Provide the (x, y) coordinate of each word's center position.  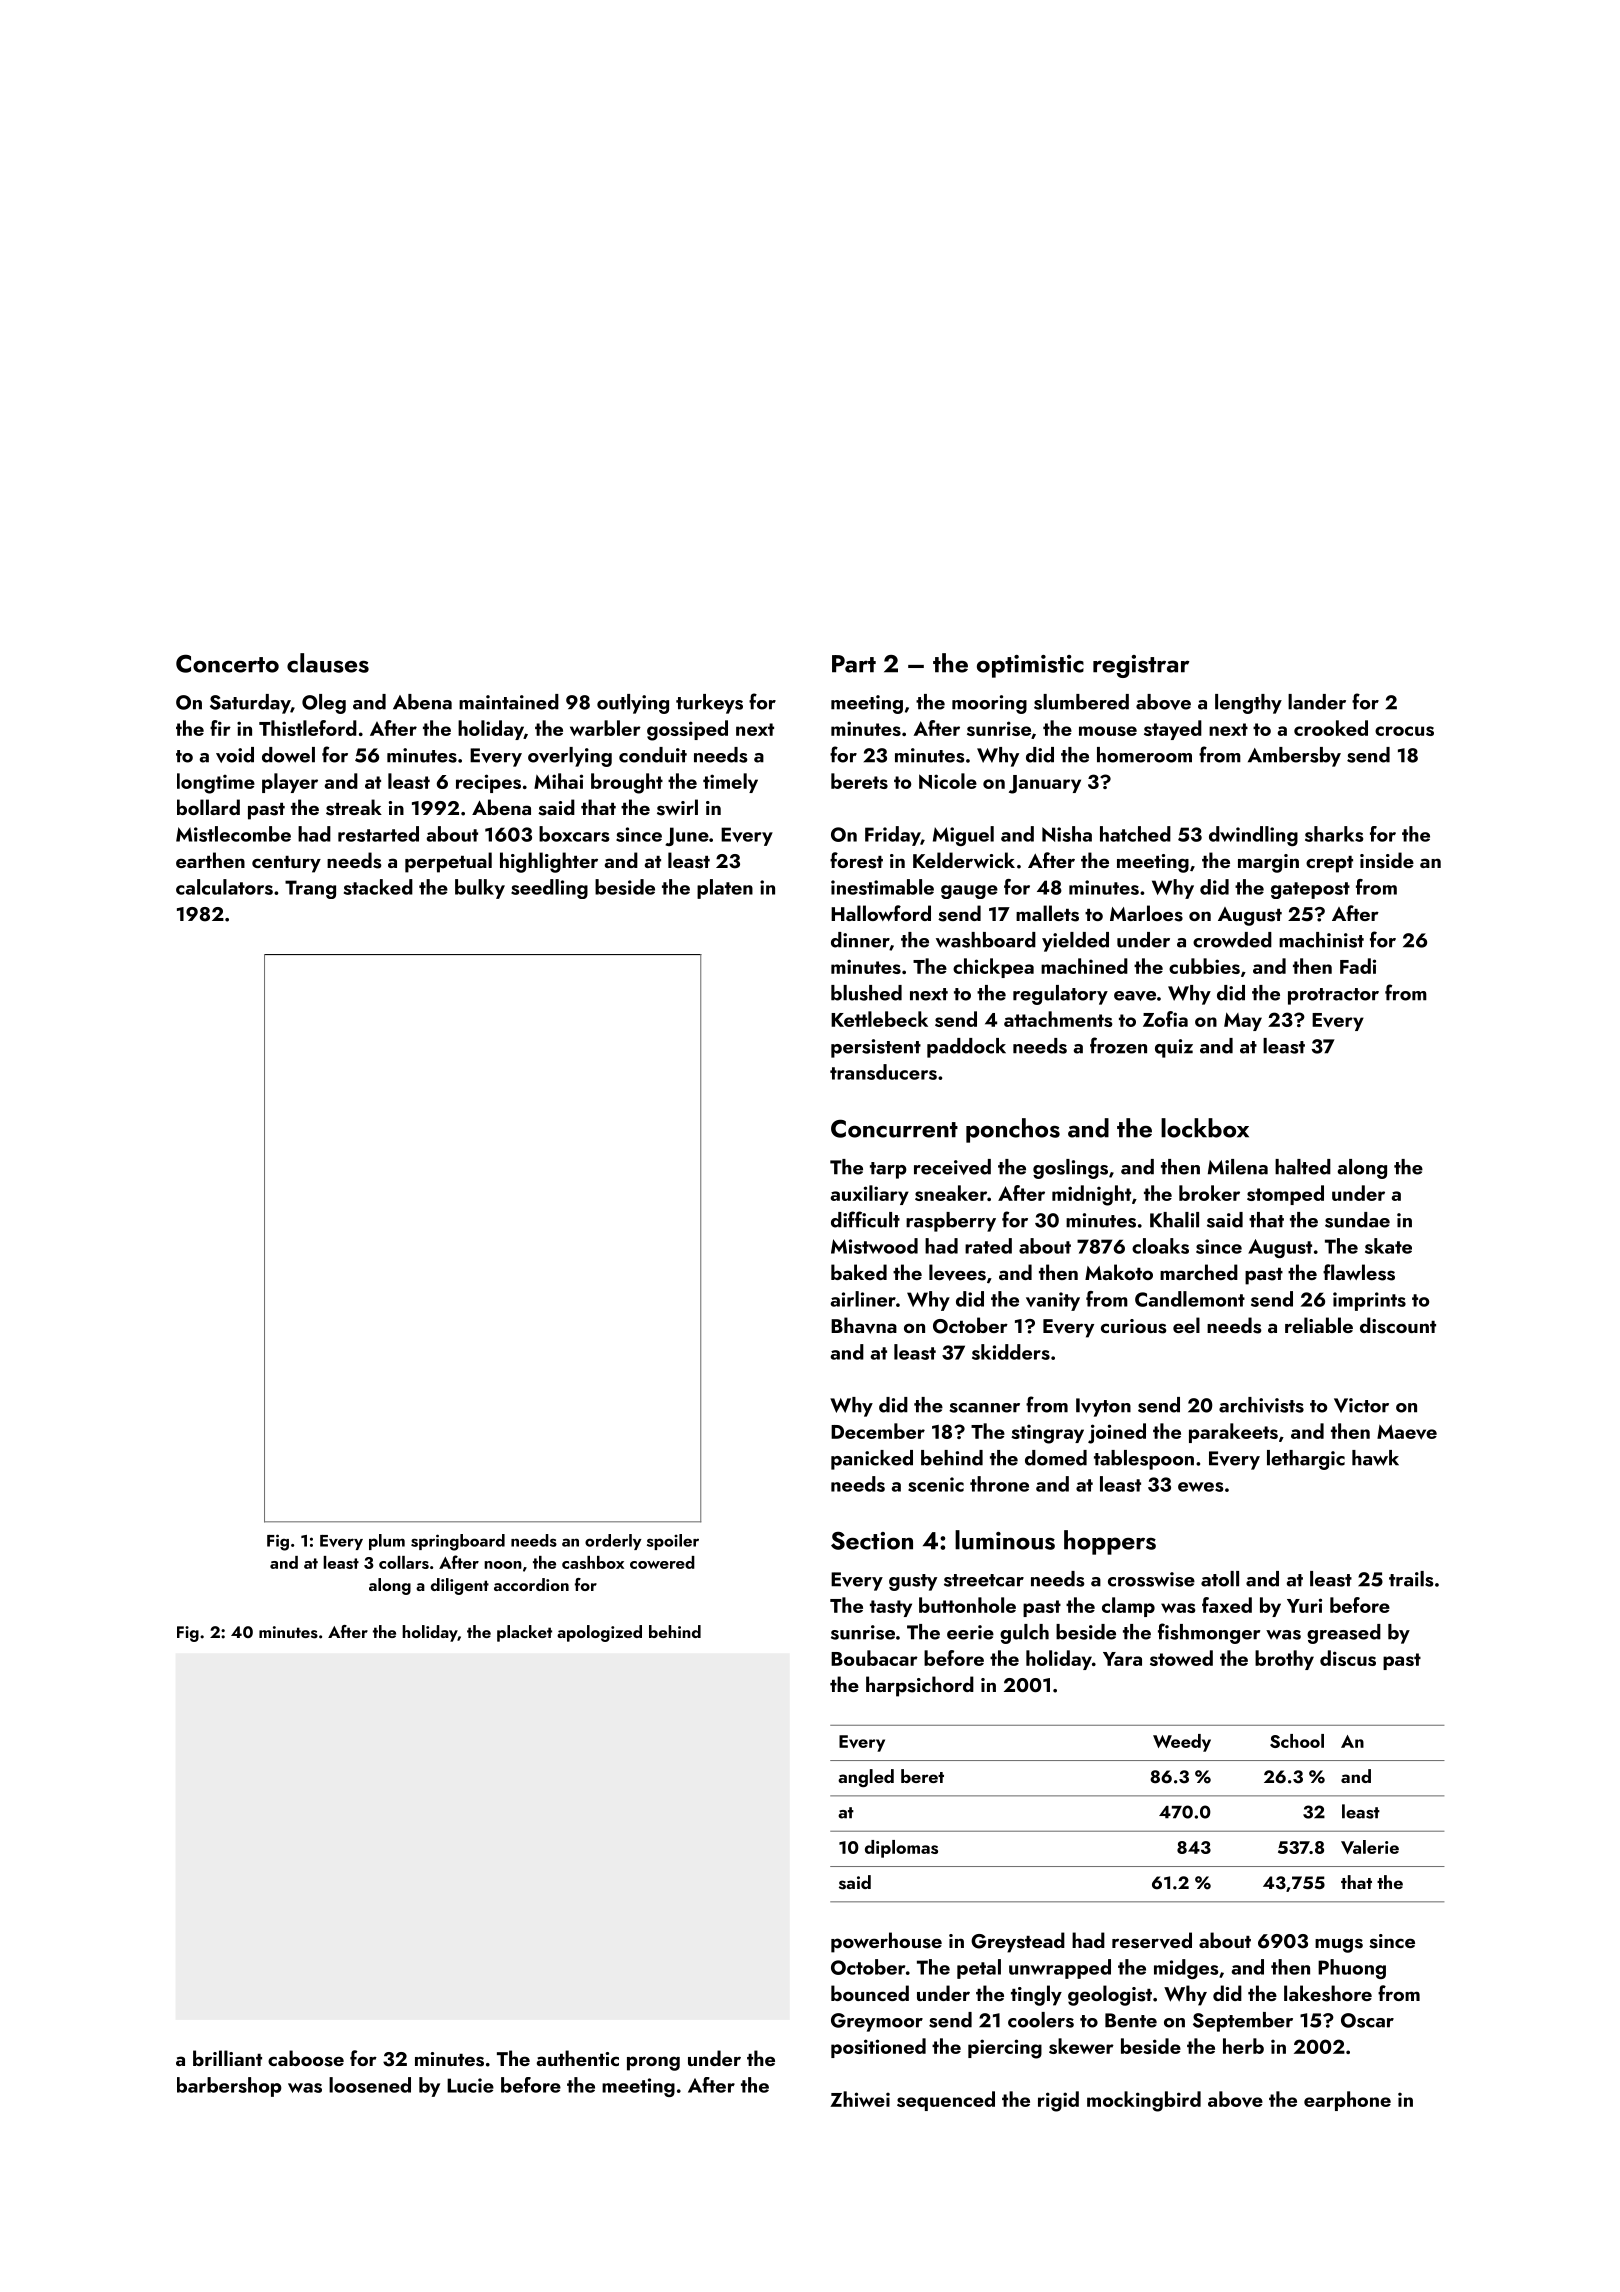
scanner (984, 1408)
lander (1317, 702)
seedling (549, 889)
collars (404, 1562)
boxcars (574, 834)
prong (653, 2063)
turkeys (709, 704)
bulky (480, 889)
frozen (1118, 1045)
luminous (1005, 1540)
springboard (458, 1542)
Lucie (470, 2085)
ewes (1200, 1487)
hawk (1375, 1458)
